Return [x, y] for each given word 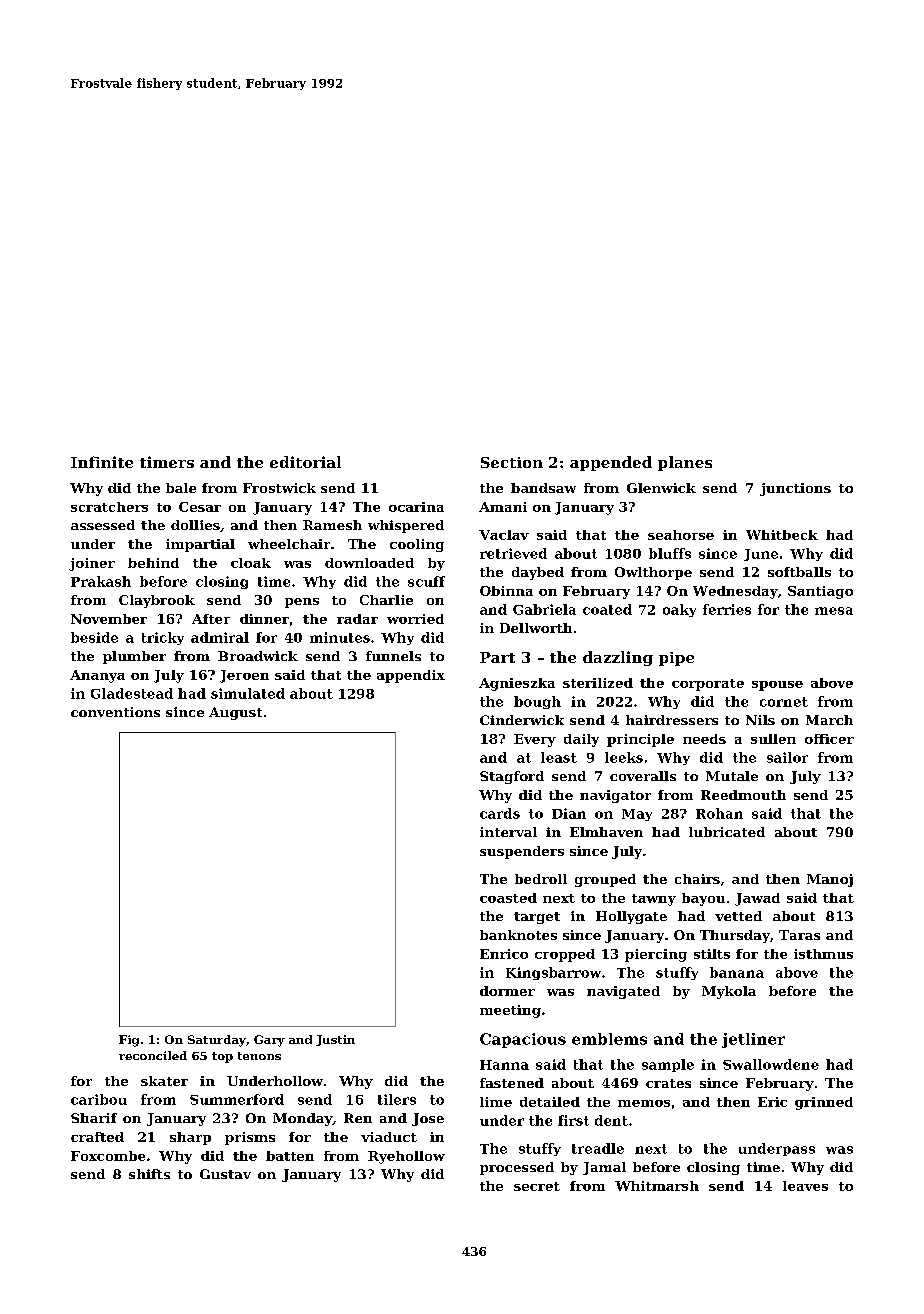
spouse [777, 686]
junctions [795, 489]
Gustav [225, 1174]
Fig [129, 1041]
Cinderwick [522, 720]
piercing [656, 955]
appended [611, 463]
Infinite [102, 462]
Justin [335, 1040]
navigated [623, 992]
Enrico [504, 954]
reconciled [153, 1055]
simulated [248, 693]
